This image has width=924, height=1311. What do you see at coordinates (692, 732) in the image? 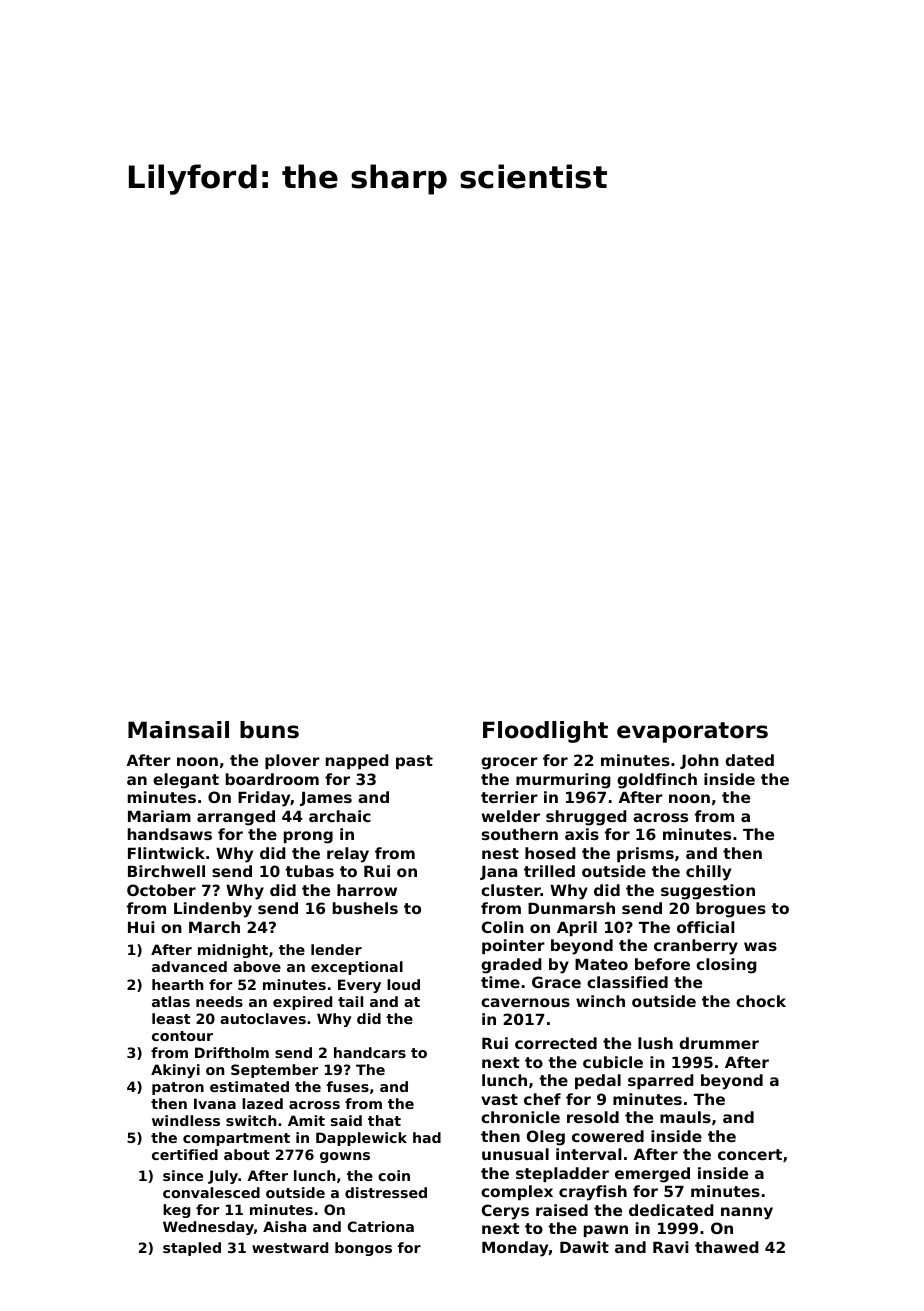
I see `evaporators` at bounding box center [692, 732].
